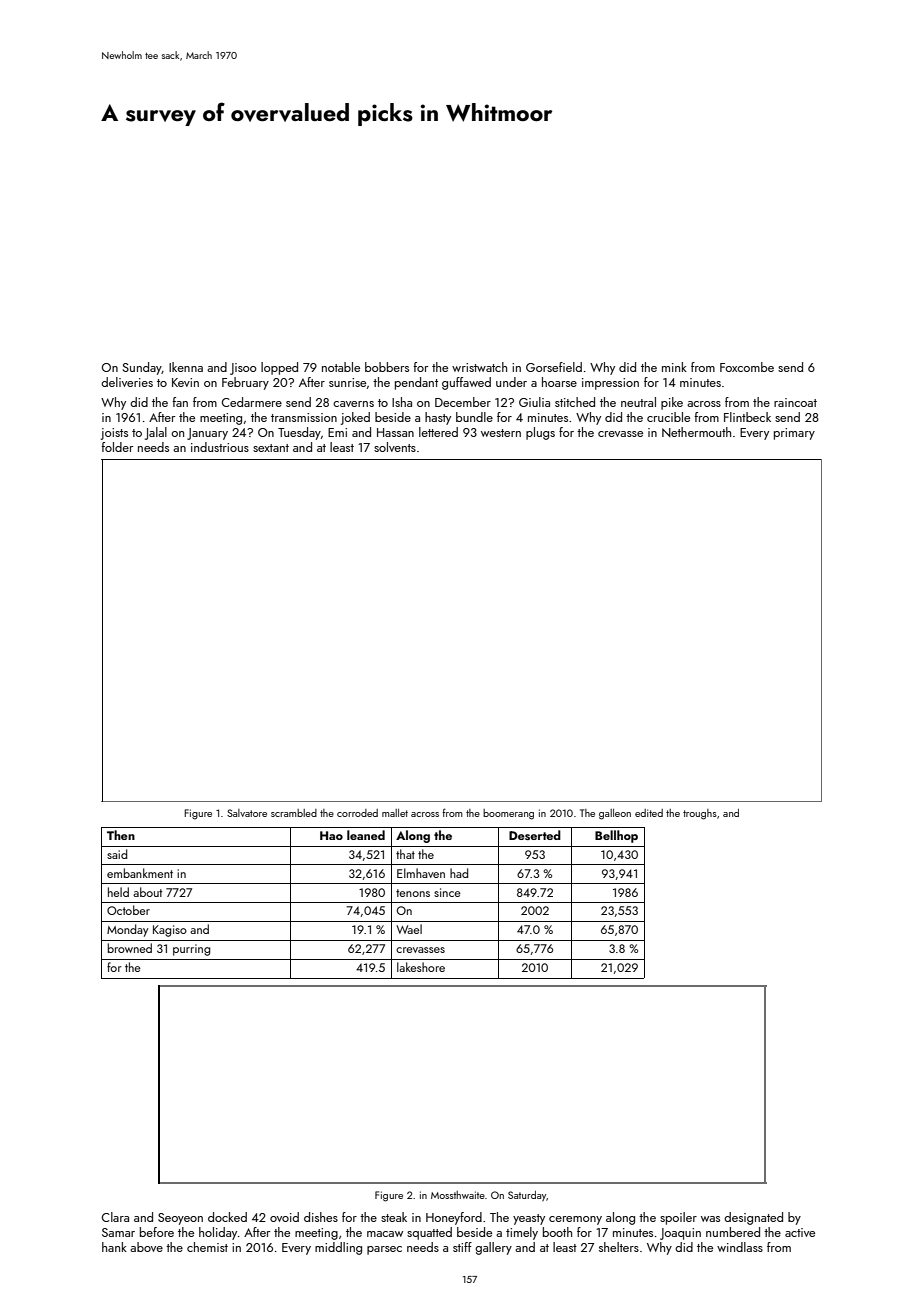  Describe the element at coordinates (115, 1217) in the screenshot. I see `Clara` at that location.
